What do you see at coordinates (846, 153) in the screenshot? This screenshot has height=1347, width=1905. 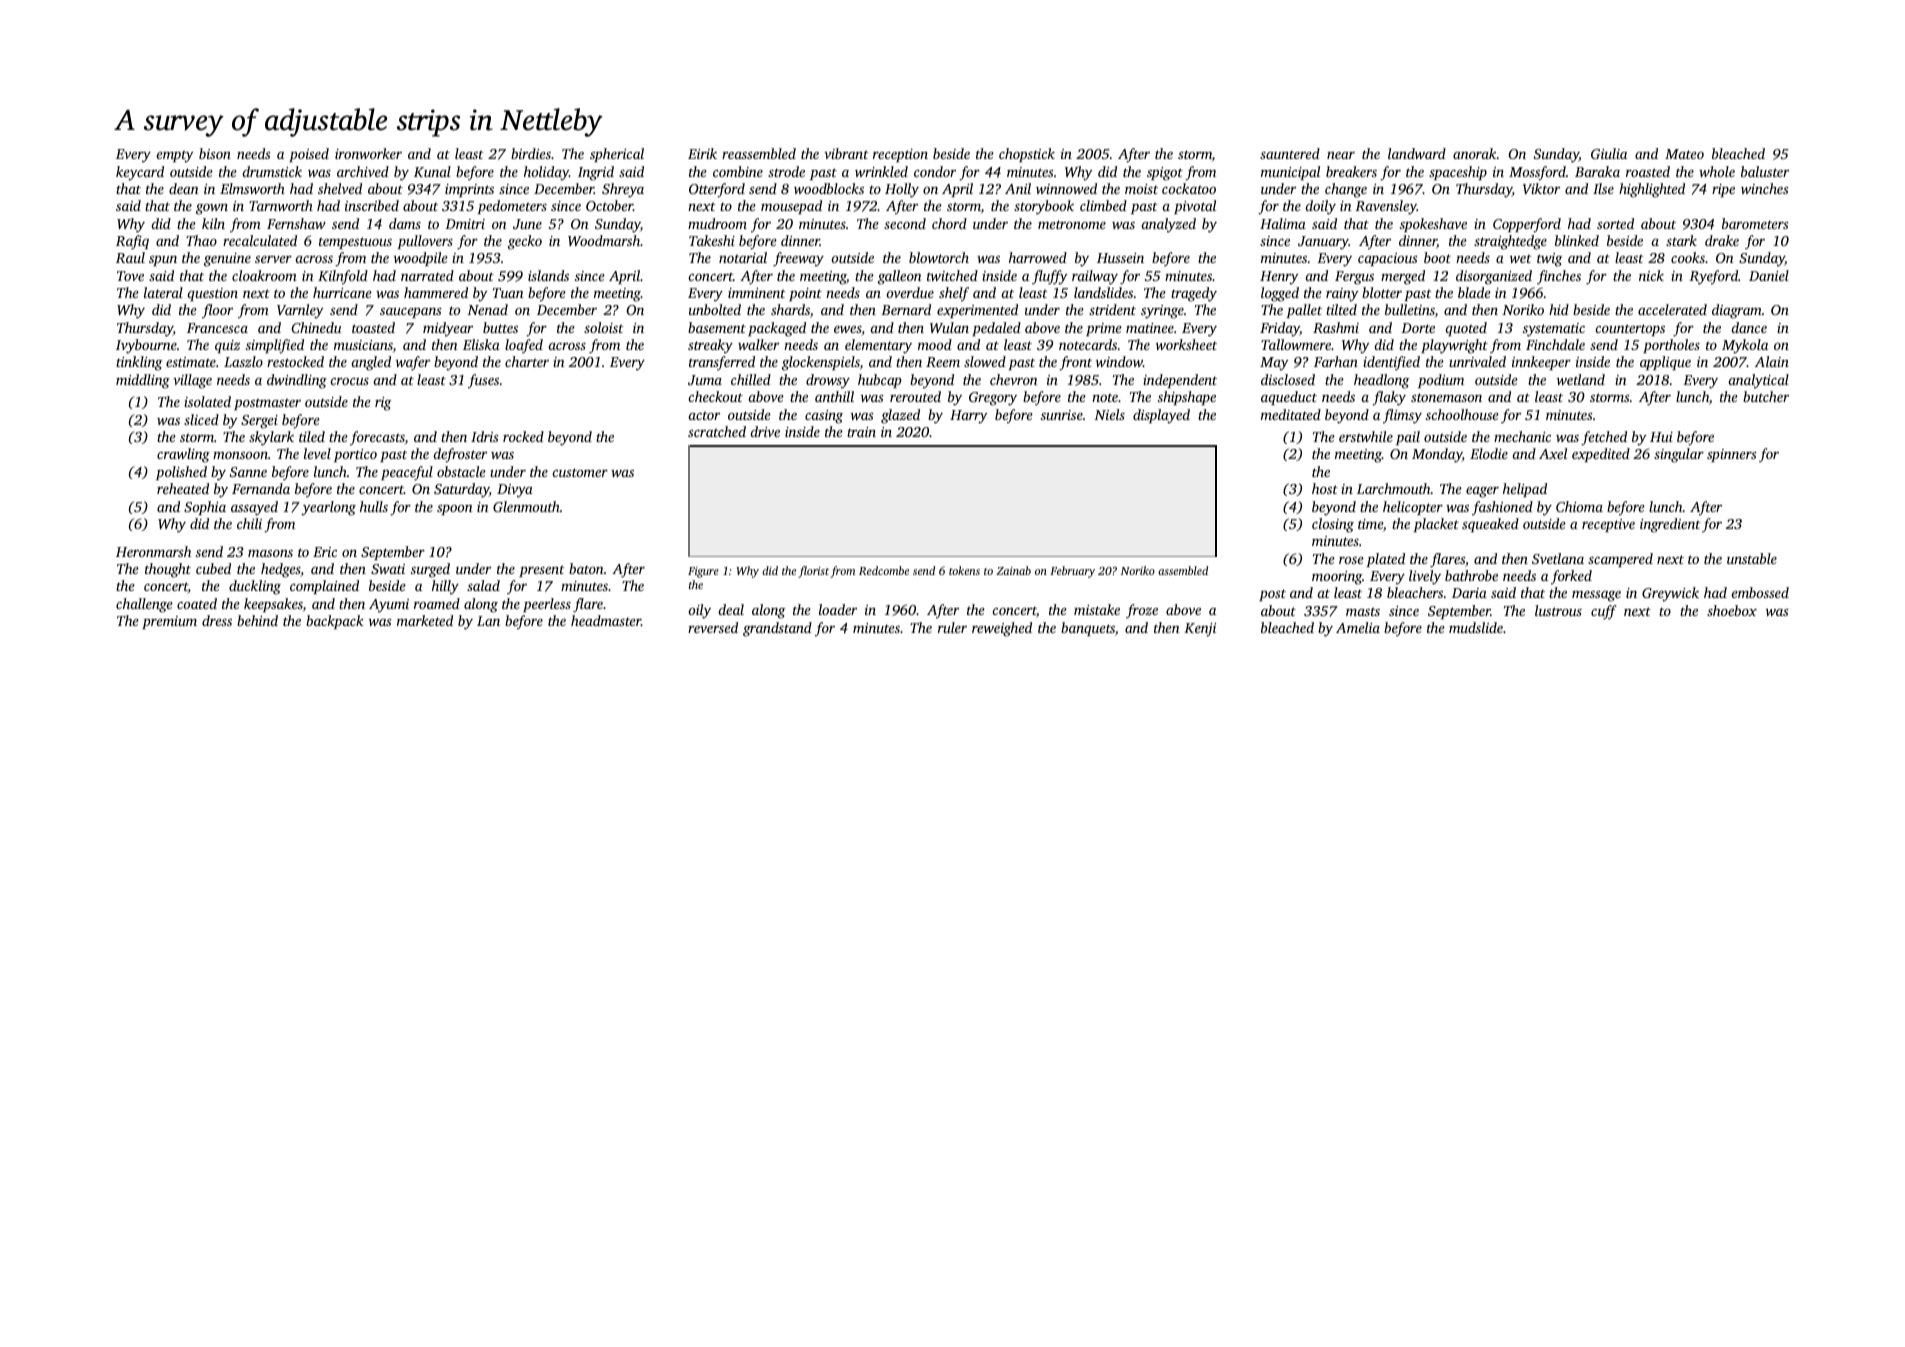 I see `vibrant` at bounding box center [846, 153].
